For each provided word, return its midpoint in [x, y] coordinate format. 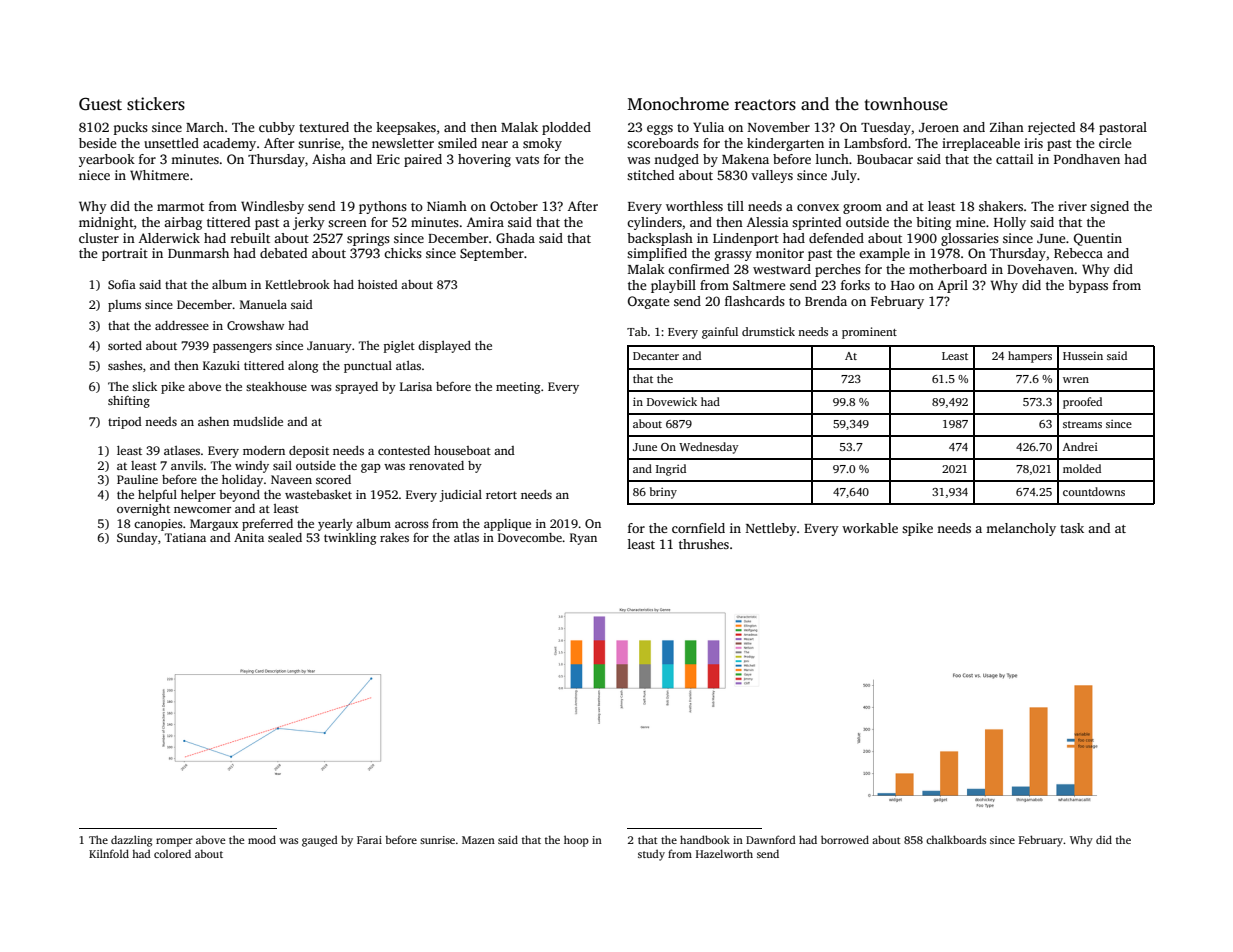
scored [333, 479]
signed [1109, 207]
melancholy [1021, 529]
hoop [576, 841]
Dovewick [672, 401]
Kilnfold [109, 853]
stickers [156, 104]
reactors [765, 105]
